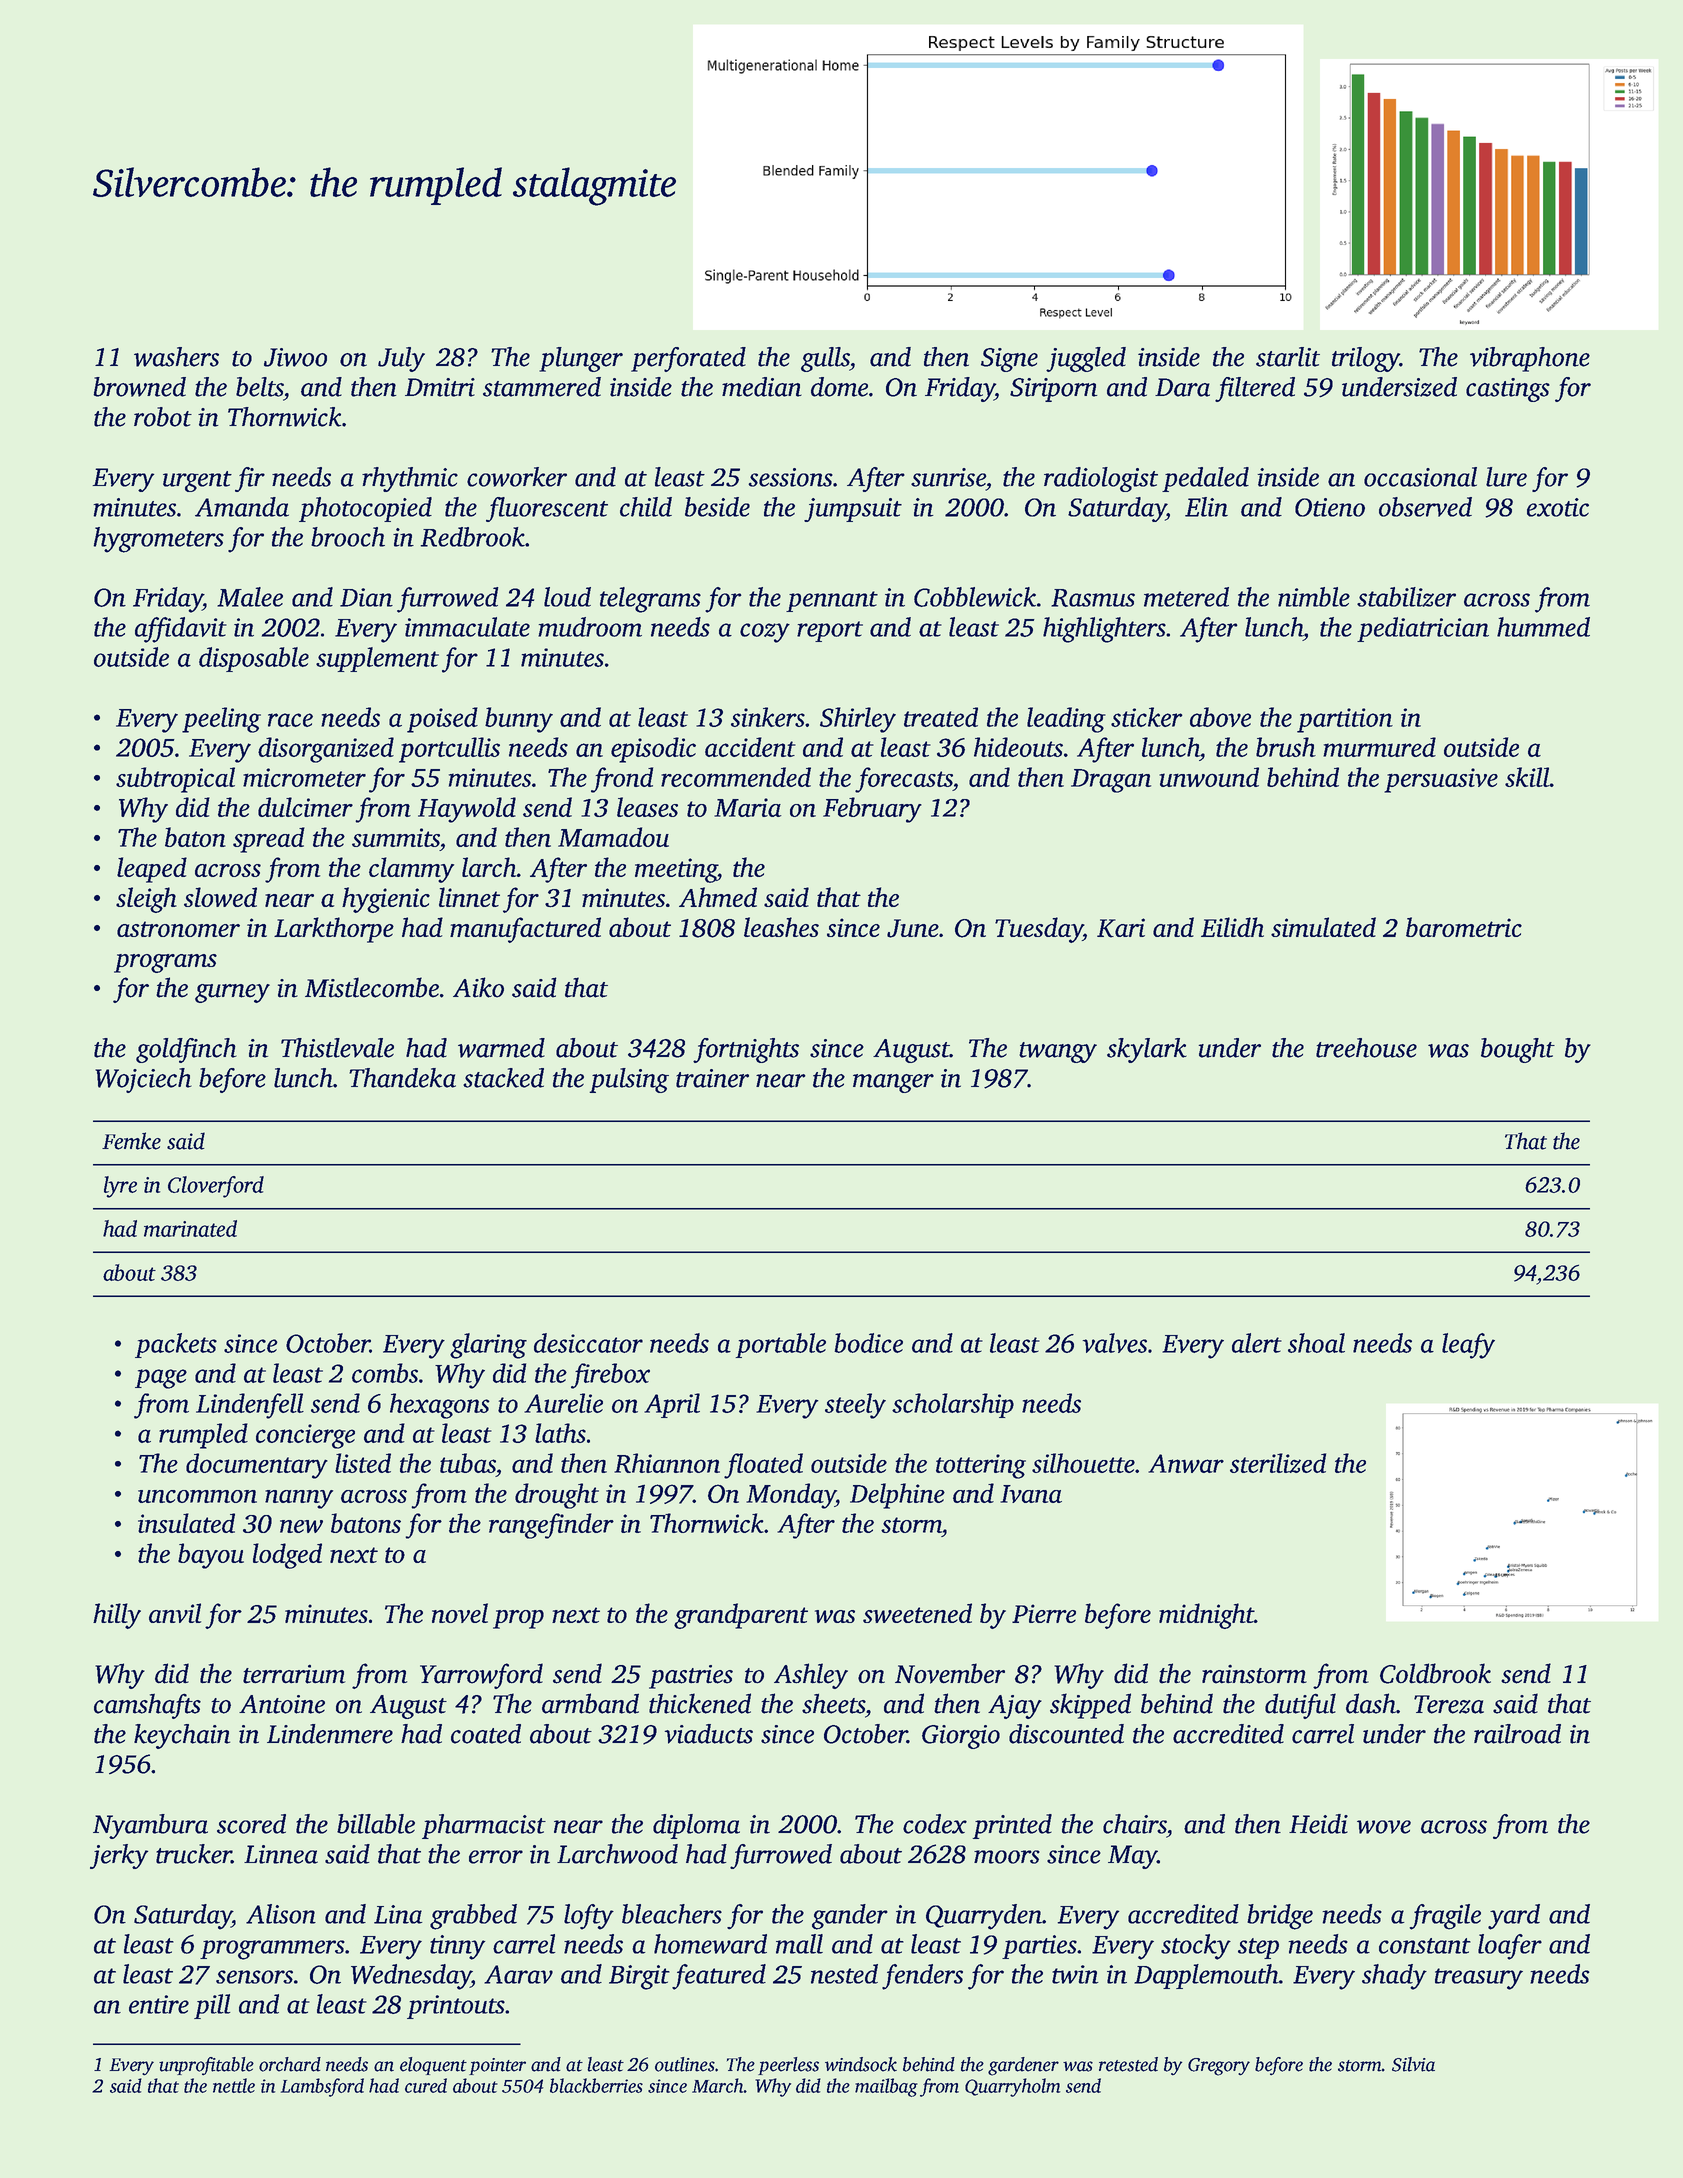 The image size is (1683, 2178). Describe the element at coordinates (1009, 360) in the image. I see `Signe` at that location.
